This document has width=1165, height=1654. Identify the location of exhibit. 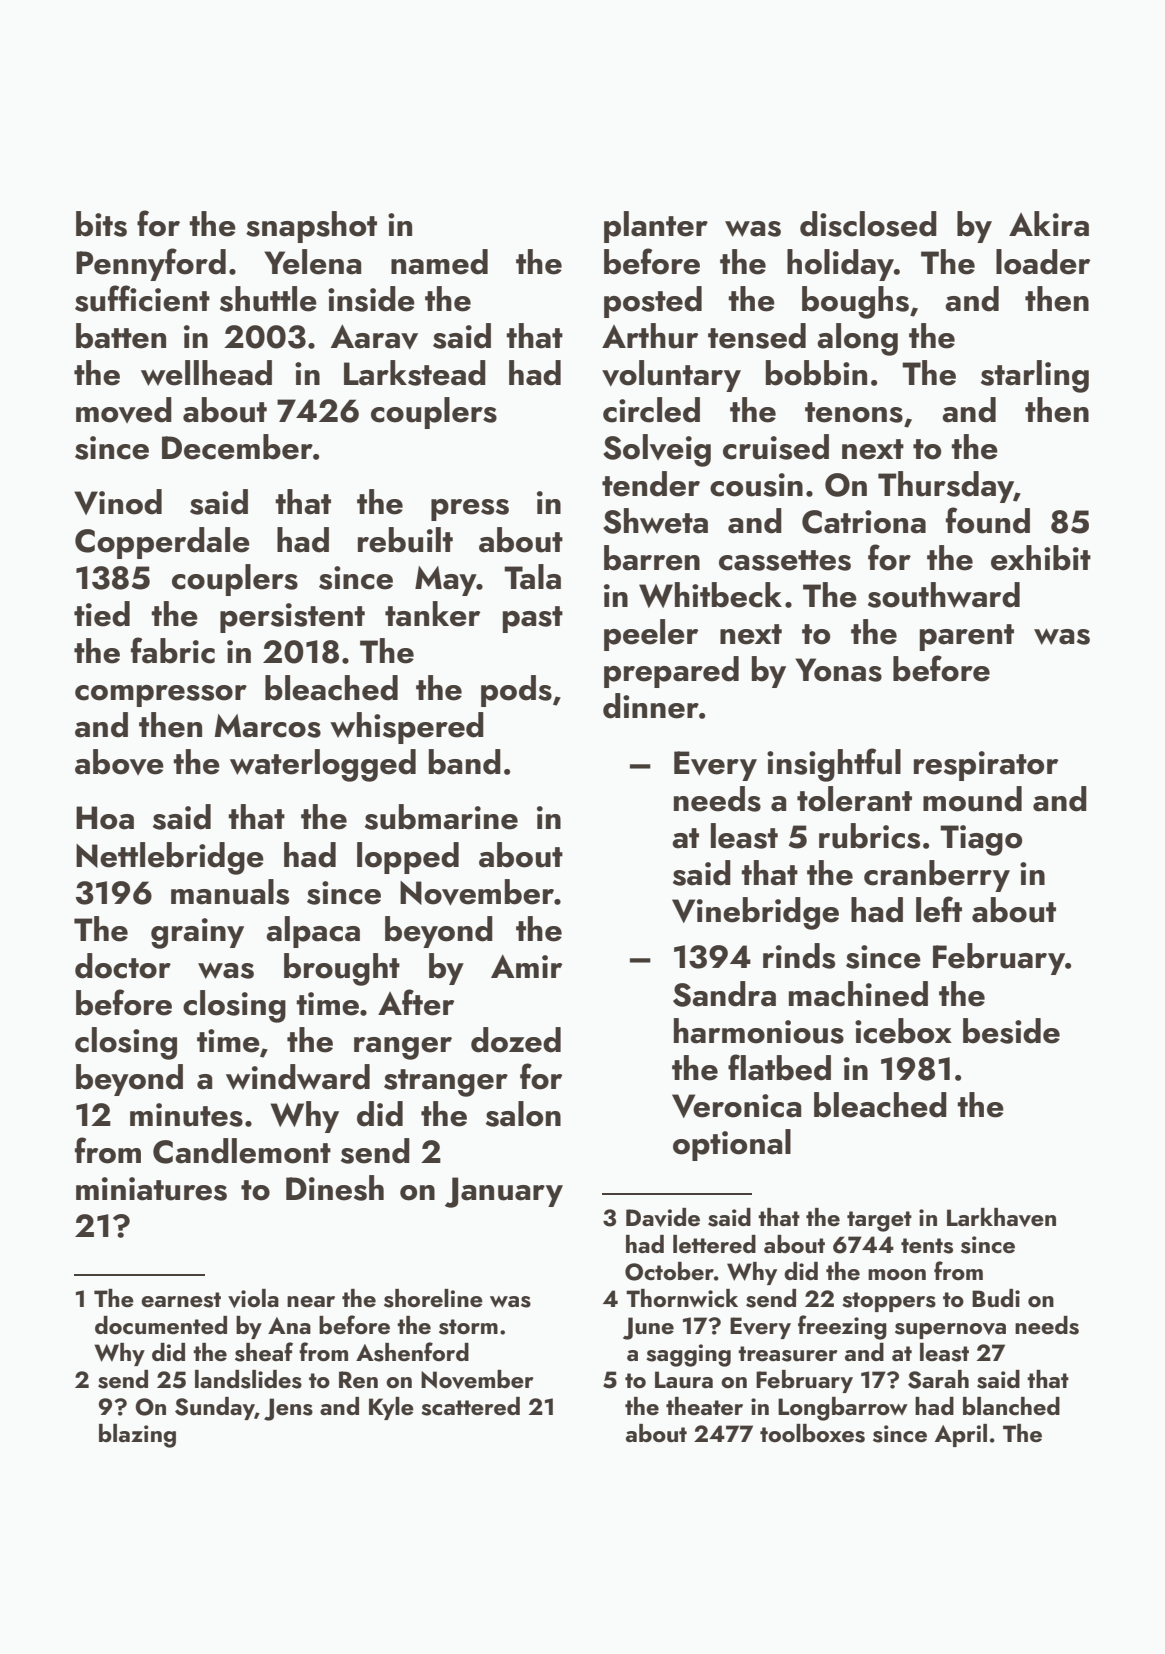
(1041, 558).
